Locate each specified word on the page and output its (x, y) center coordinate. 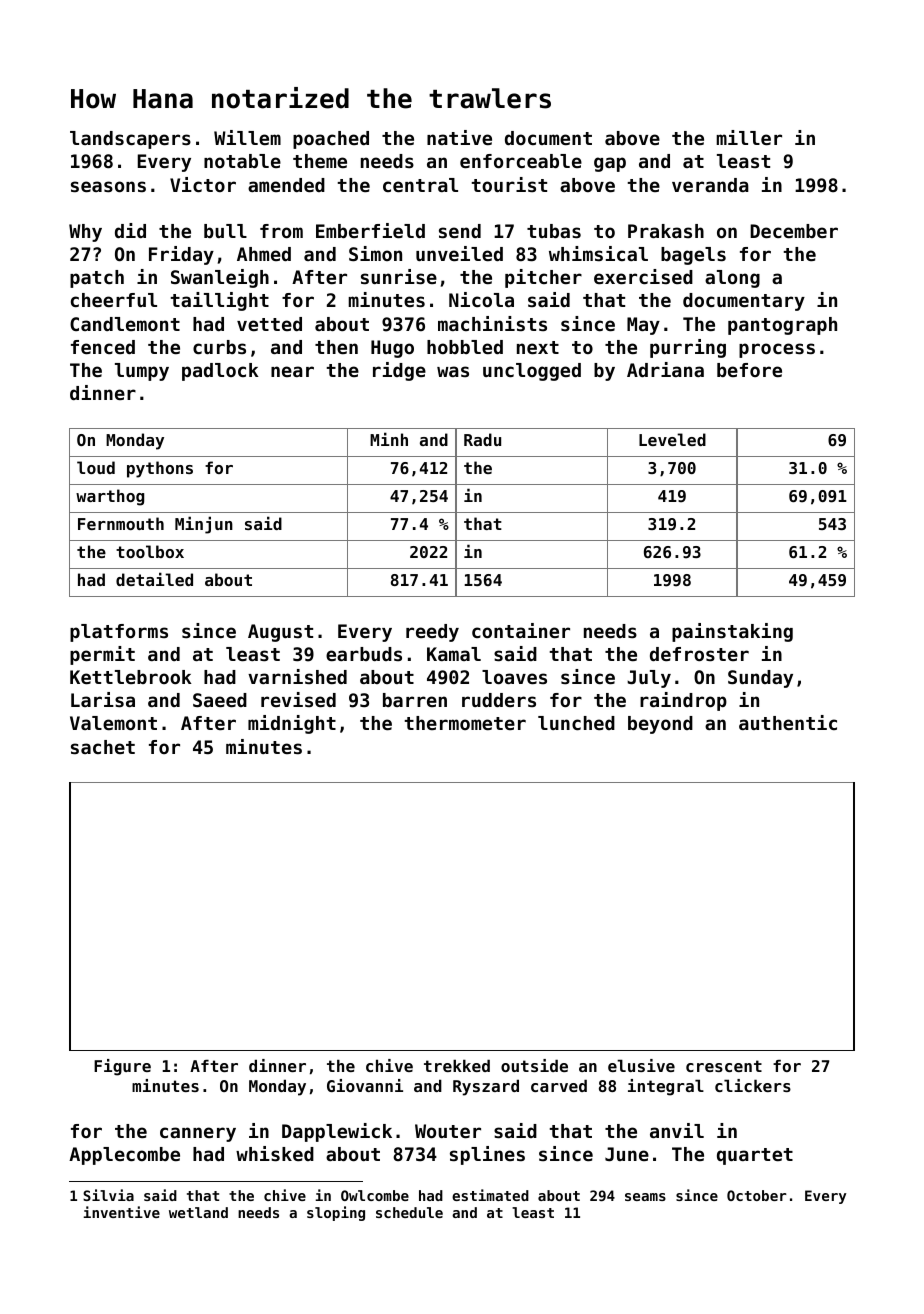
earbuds (364, 654)
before (749, 370)
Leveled (672, 439)
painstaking (732, 632)
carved (559, 1085)
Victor (203, 184)
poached (331, 140)
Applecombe (124, 1156)
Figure (122, 1067)
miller (749, 137)
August (280, 633)
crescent (724, 1066)
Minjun (204, 525)
